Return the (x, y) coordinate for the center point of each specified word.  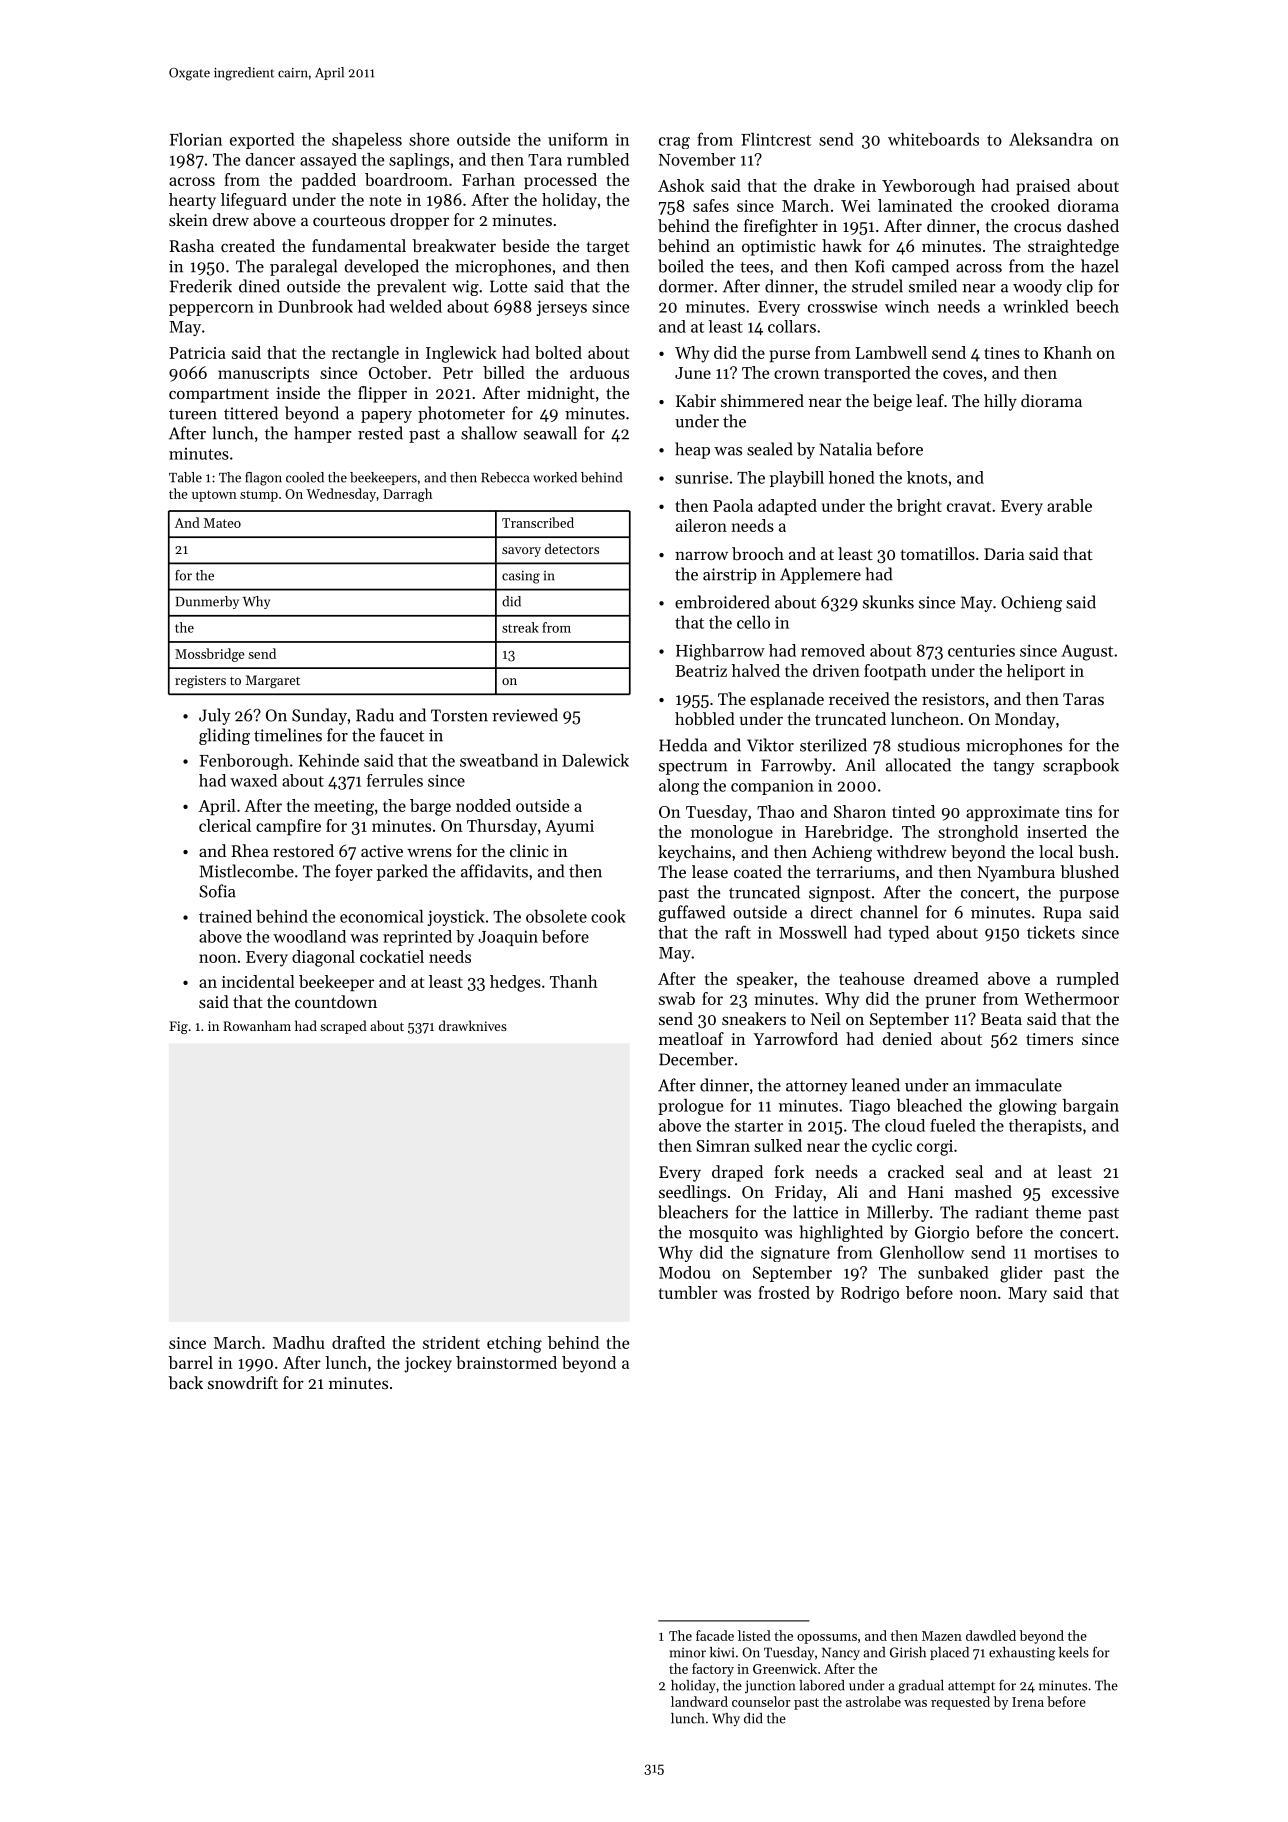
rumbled (598, 159)
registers (200, 681)
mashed (983, 1191)
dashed (1093, 225)
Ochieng (1031, 603)
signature (795, 1254)
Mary (1027, 1295)
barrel (190, 1362)
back (185, 1382)
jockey (428, 1364)
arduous (599, 372)
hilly (1000, 402)
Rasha (191, 245)
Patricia (197, 353)
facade (715, 1635)
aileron (701, 525)
